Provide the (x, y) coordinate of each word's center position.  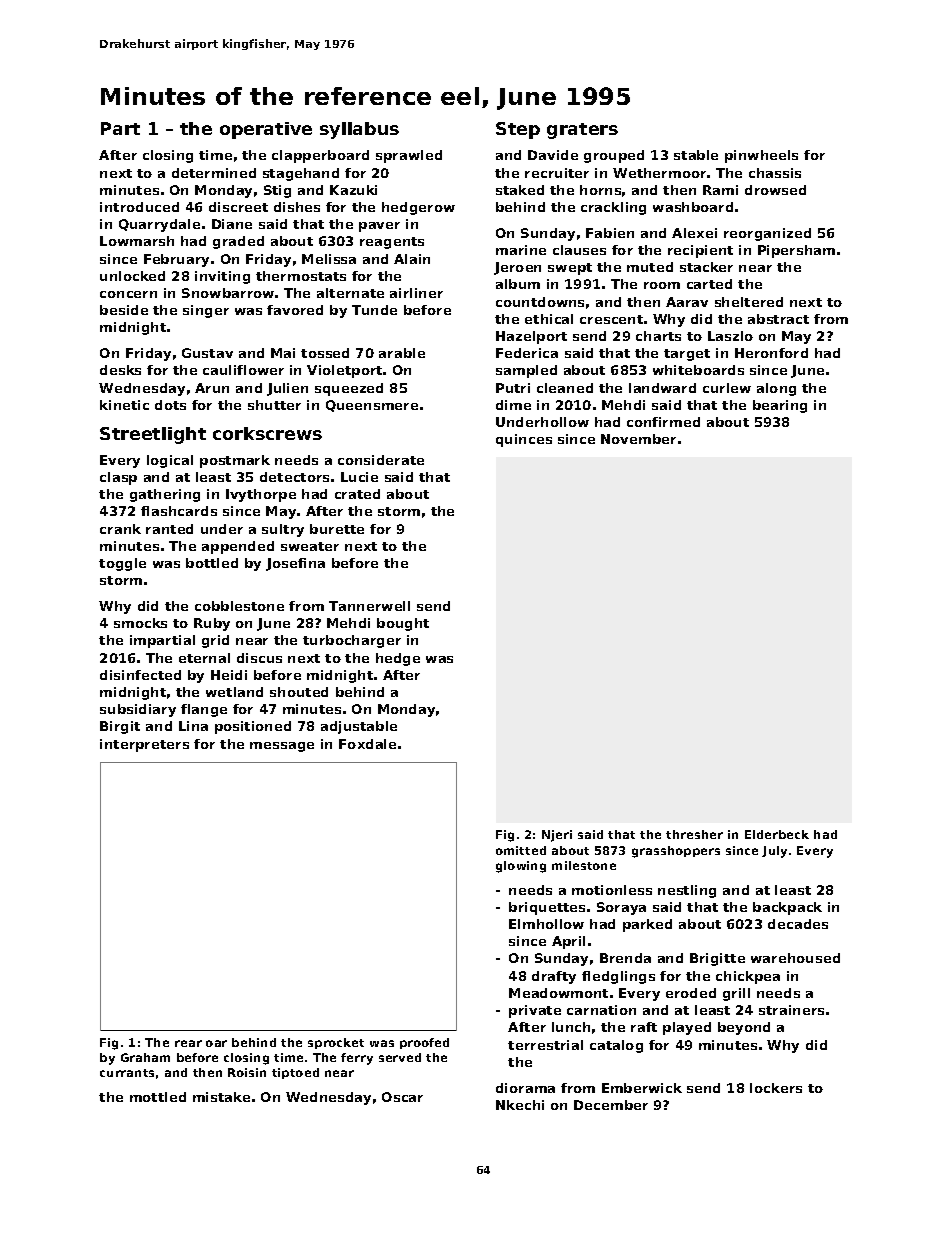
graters (582, 131)
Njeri (557, 836)
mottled (158, 1097)
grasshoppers (676, 852)
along (776, 389)
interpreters (144, 745)
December (611, 1105)
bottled (212, 563)
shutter (274, 405)
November (638, 439)
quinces (524, 440)
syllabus (359, 130)
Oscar (402, 1097)
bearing (780, 406)
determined (214, 173)
